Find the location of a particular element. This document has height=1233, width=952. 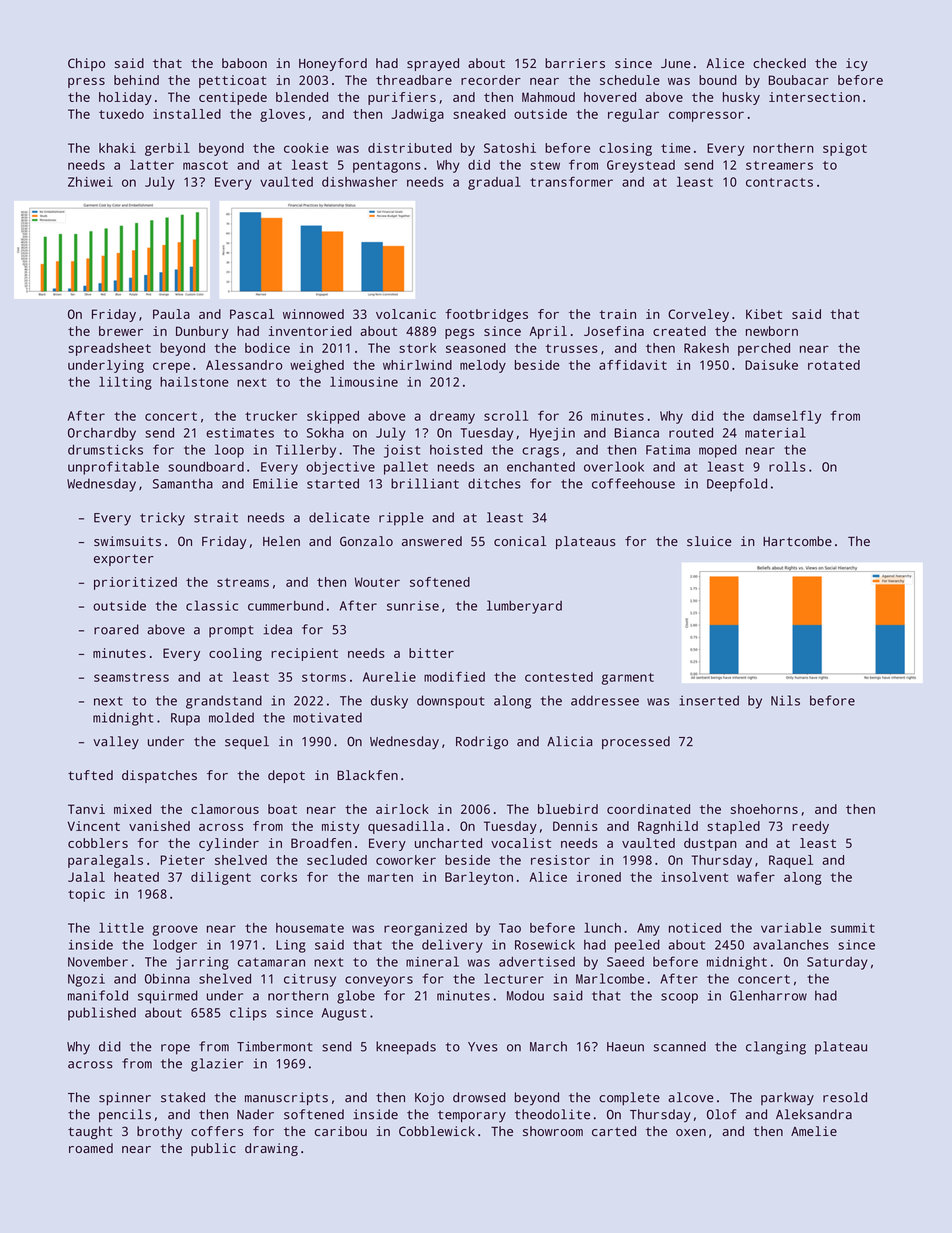

rope is located at coordinates (175, 1049).
